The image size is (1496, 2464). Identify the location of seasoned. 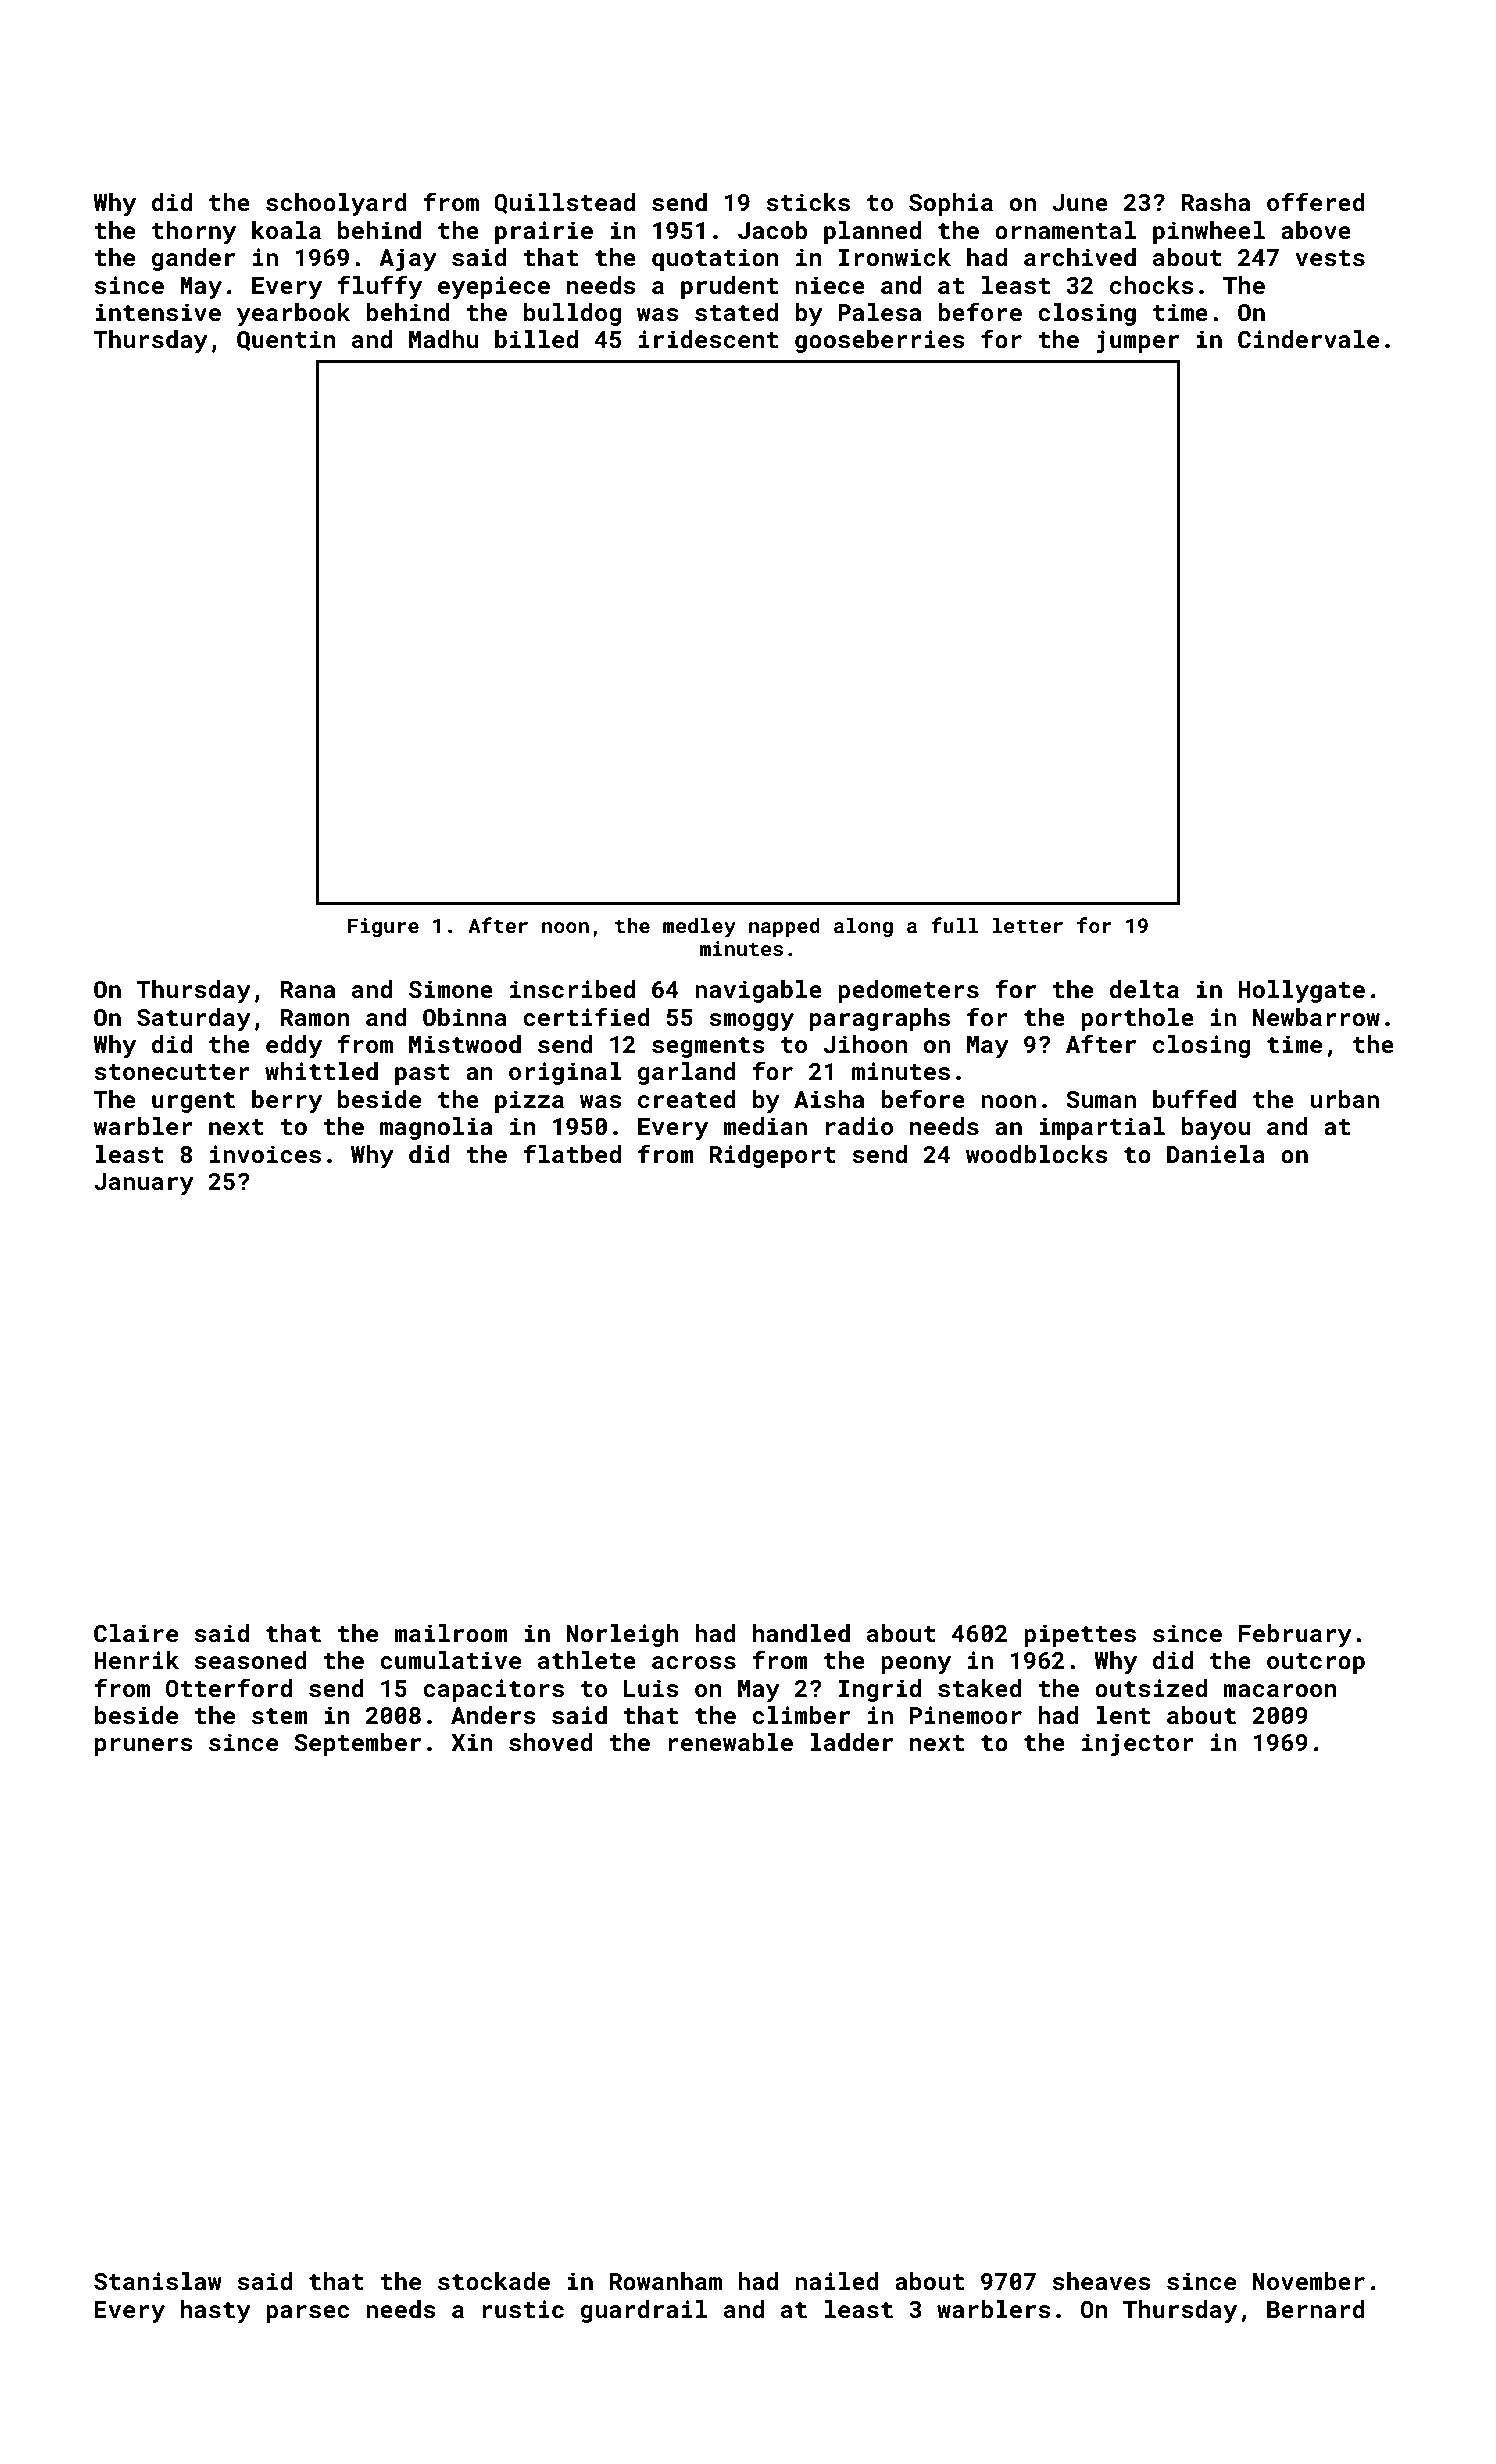
(250, 1660).
